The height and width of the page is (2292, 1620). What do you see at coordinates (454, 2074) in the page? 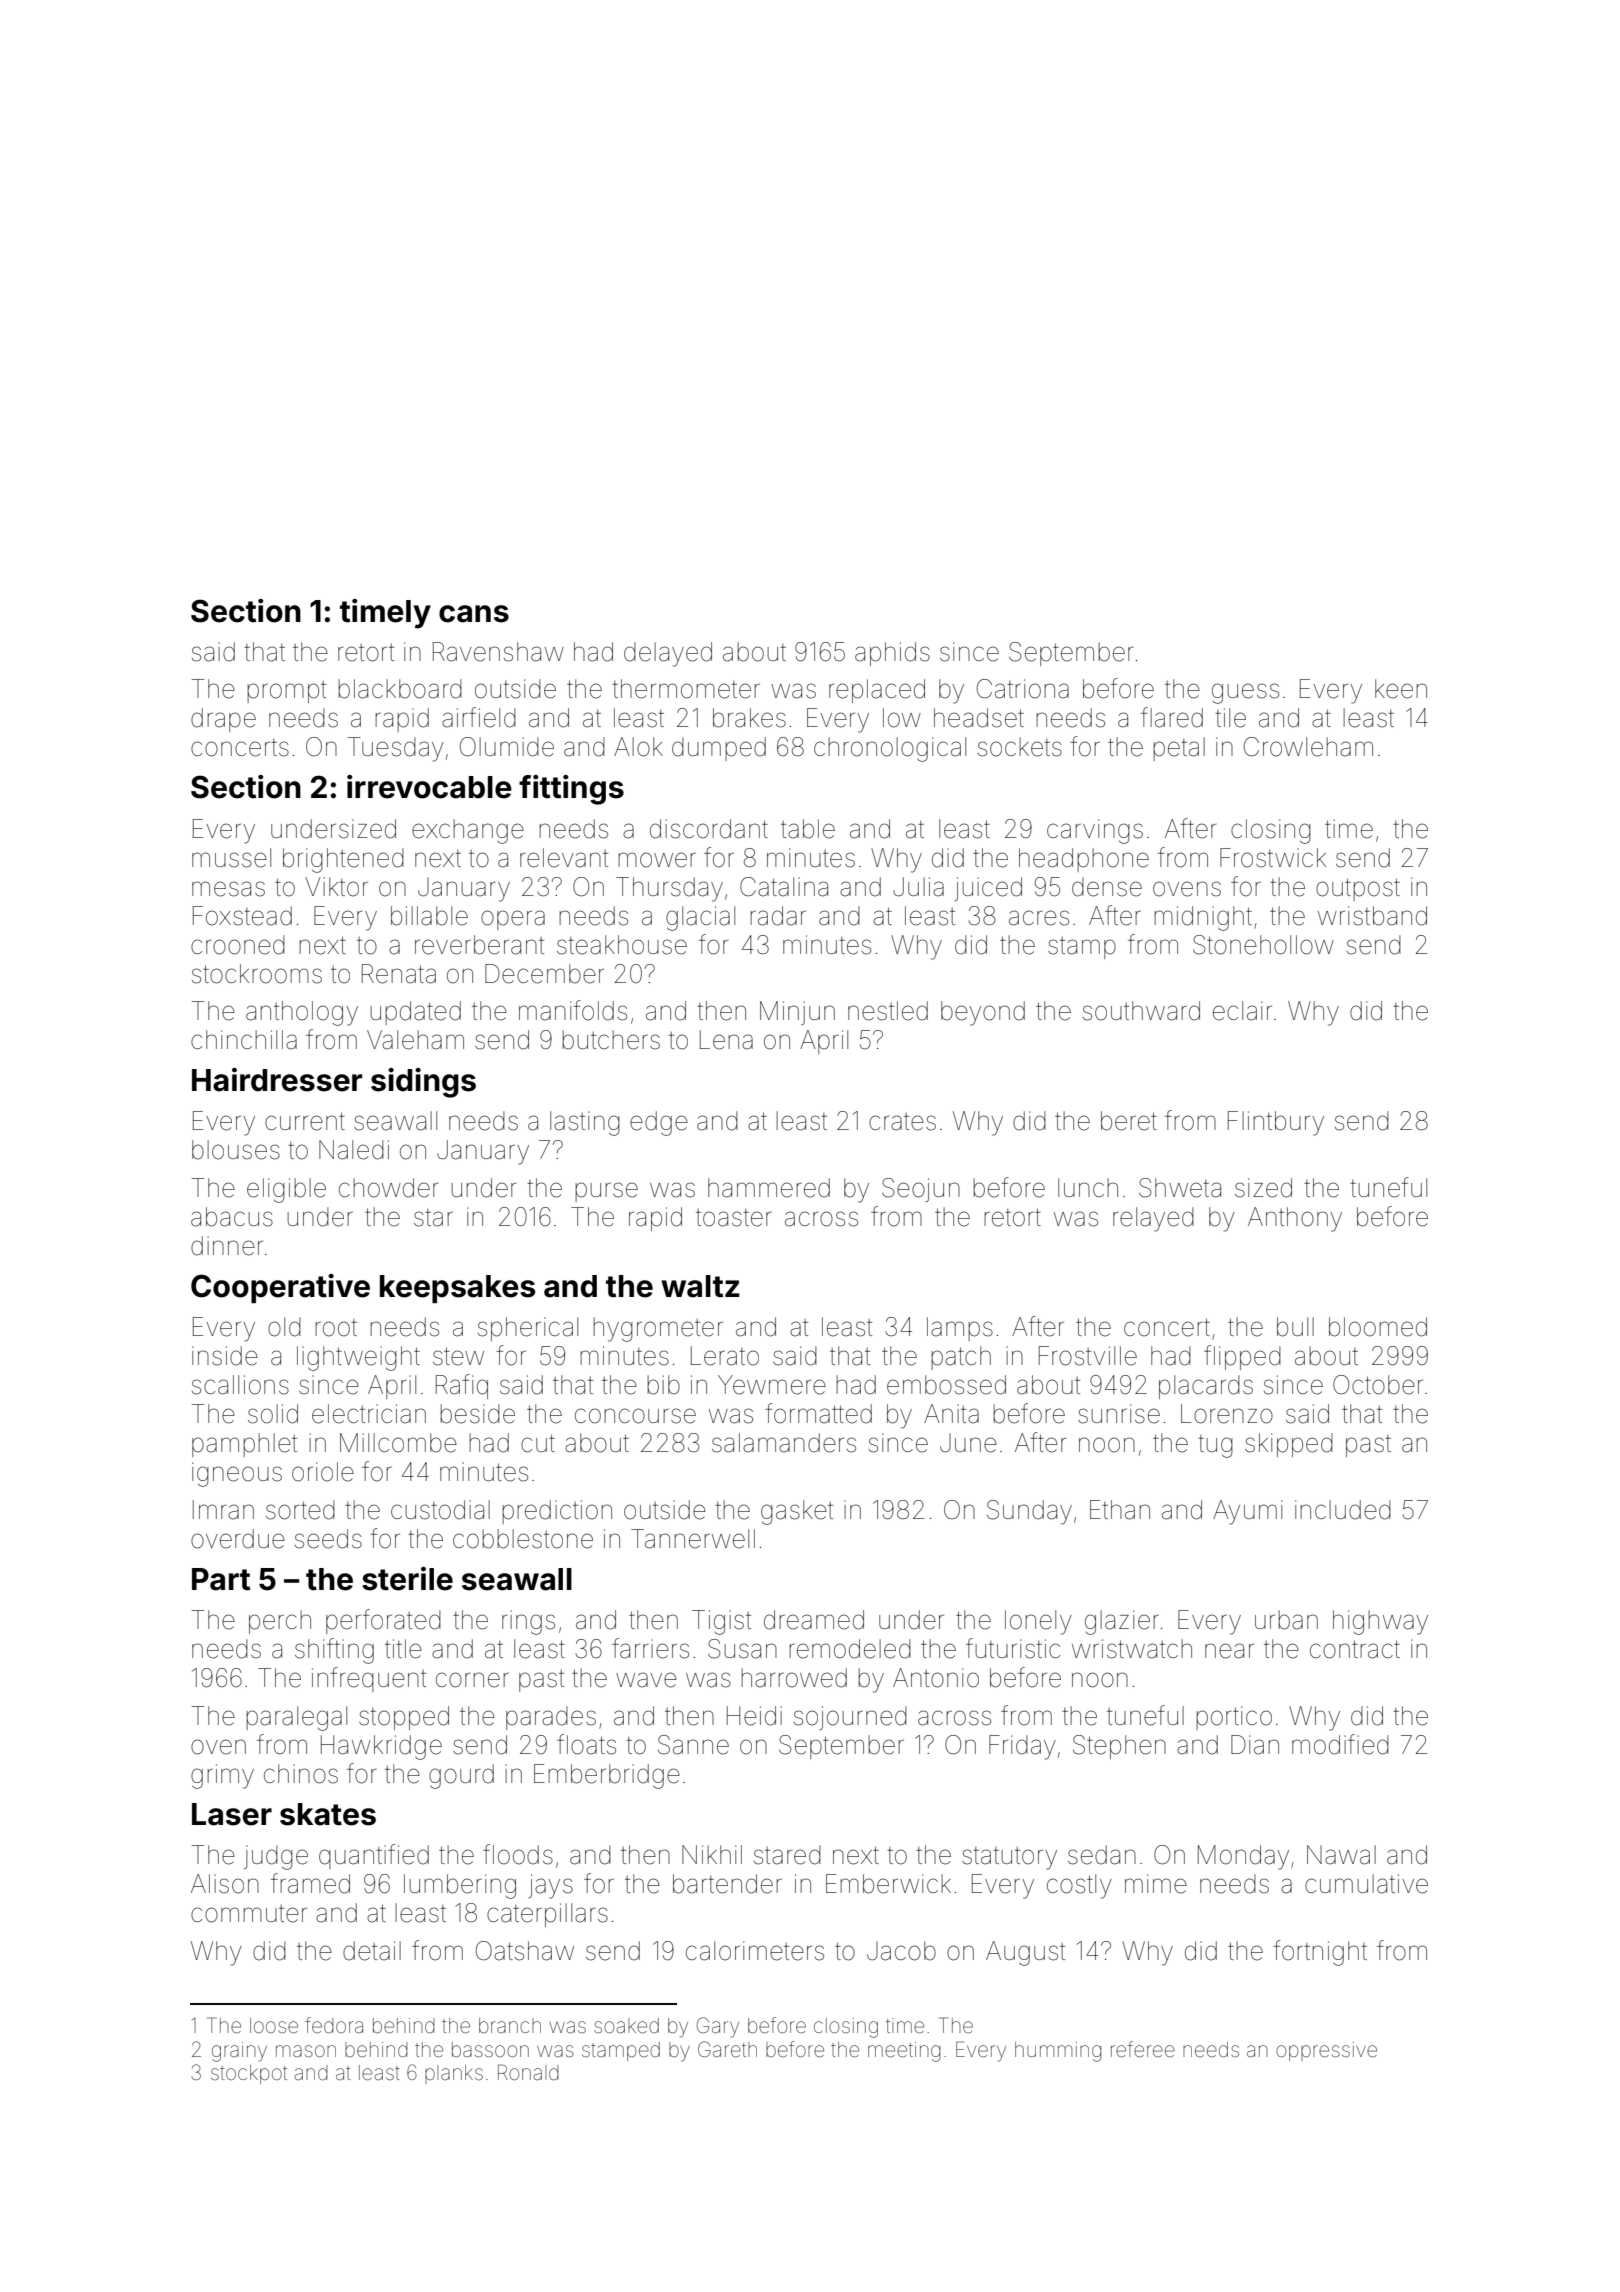
I see `planks` at bounding box center [454, 2074].
